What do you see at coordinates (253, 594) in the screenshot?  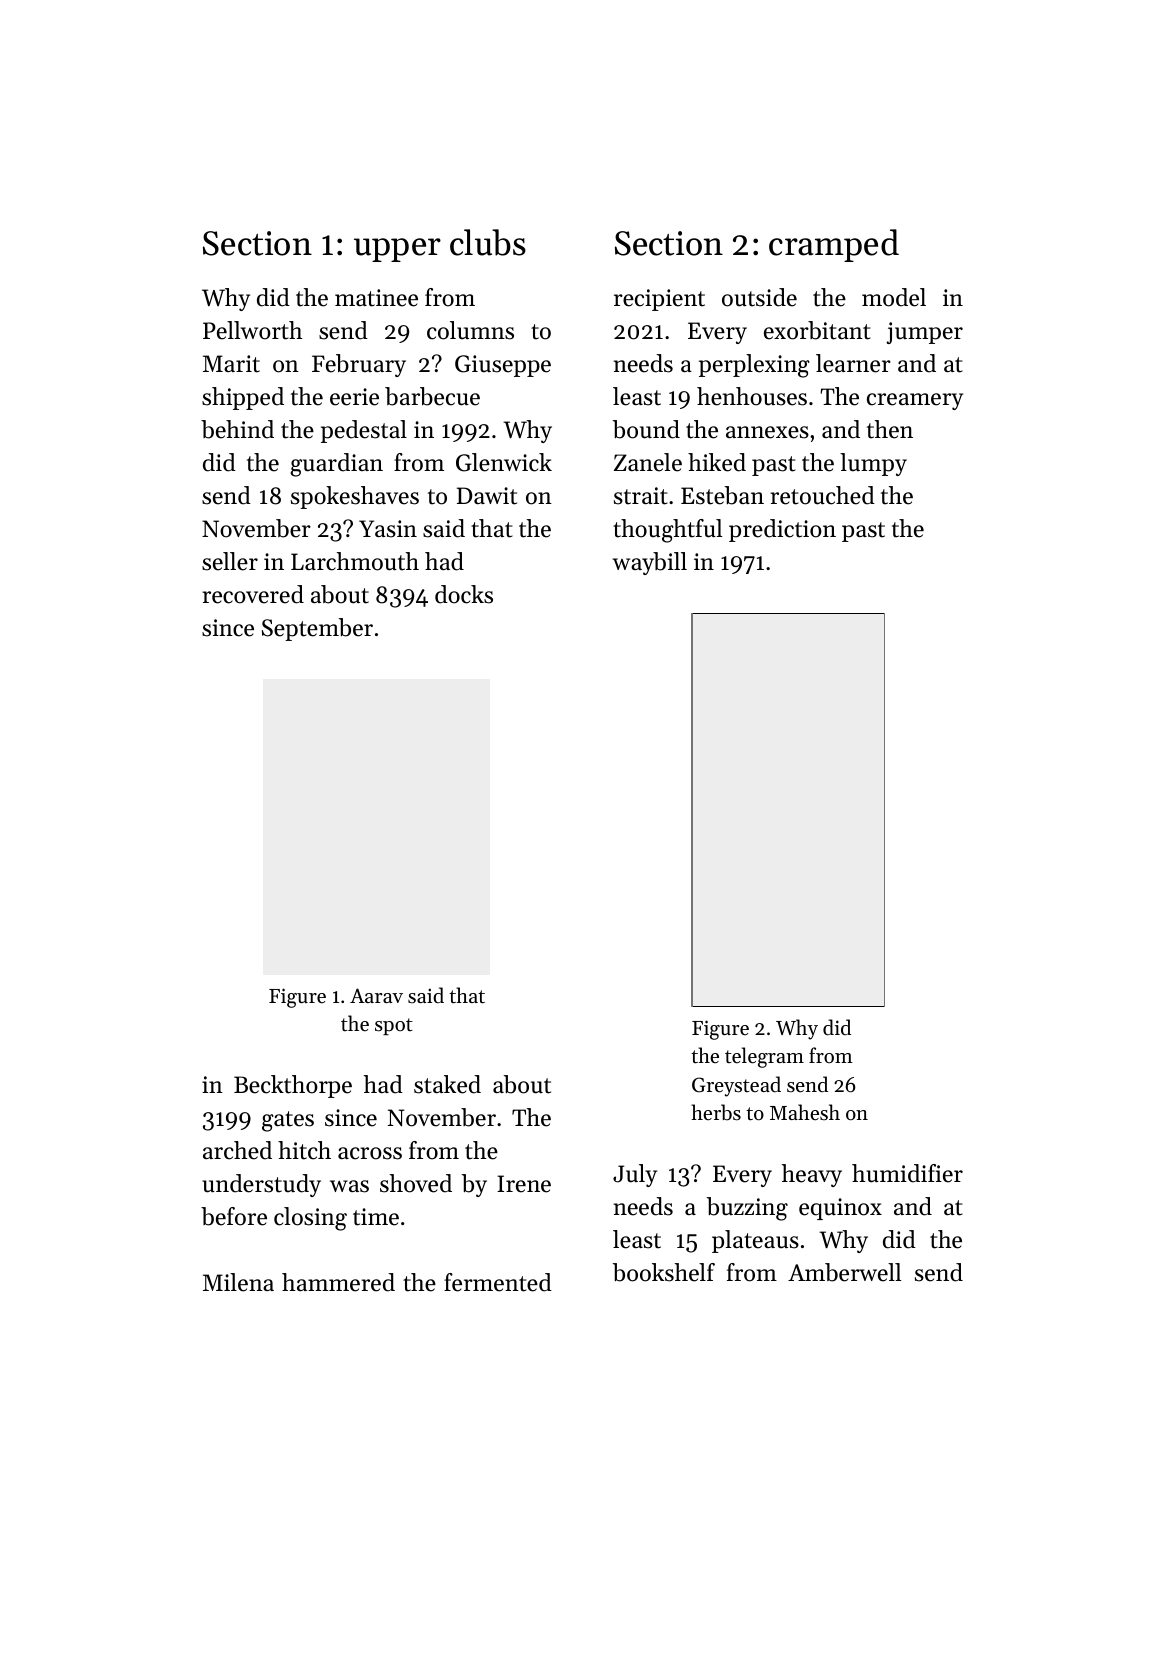 I see `recovered` at bounding box center [253, 594].
